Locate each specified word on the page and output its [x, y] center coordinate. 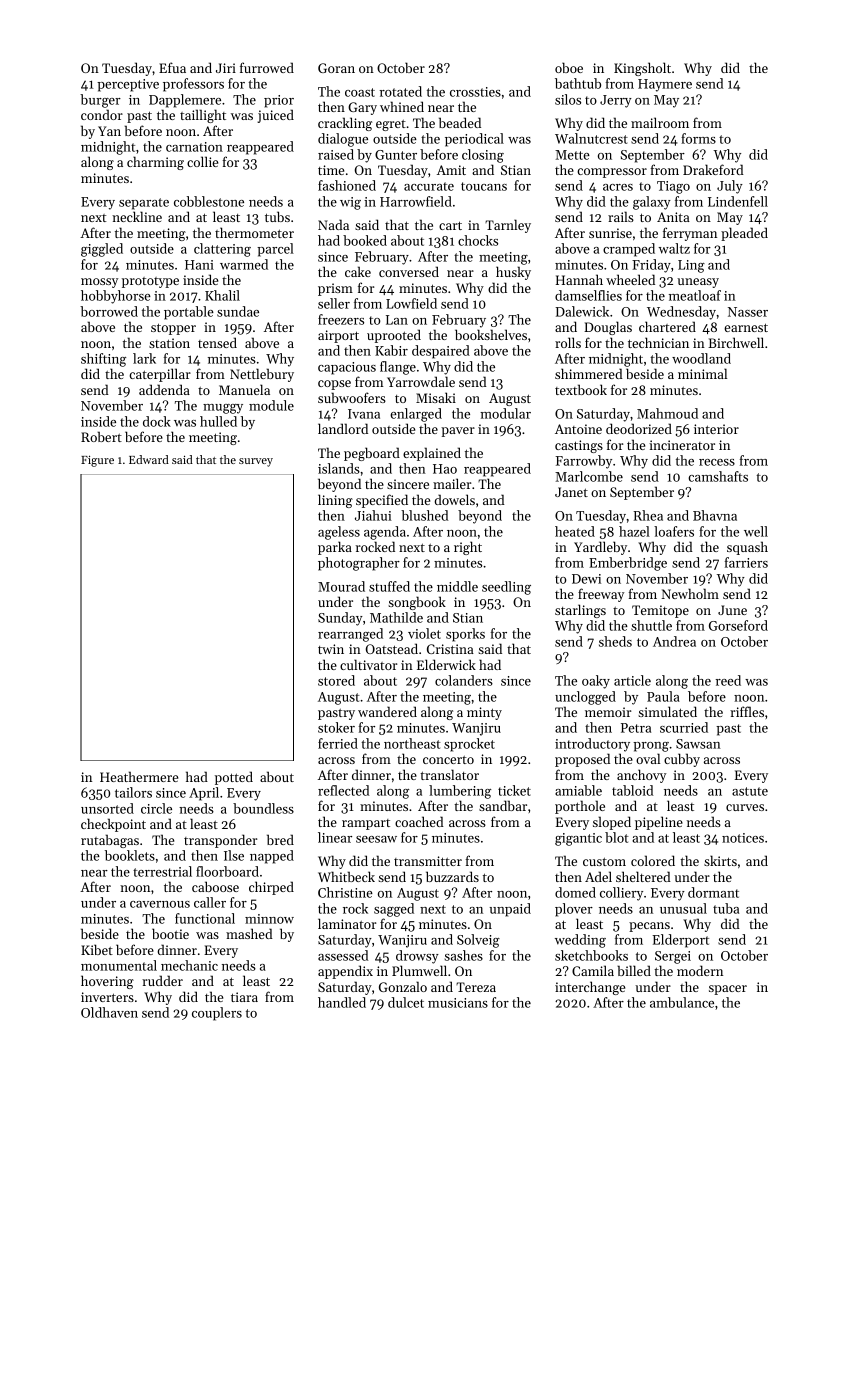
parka [335, 548]
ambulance [682, 1002]
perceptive [128, 85]
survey [256, 462]
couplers [217, 1014]
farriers [746, 562]
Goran [336, 68]
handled [342, 1002]
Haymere [665, 85]
